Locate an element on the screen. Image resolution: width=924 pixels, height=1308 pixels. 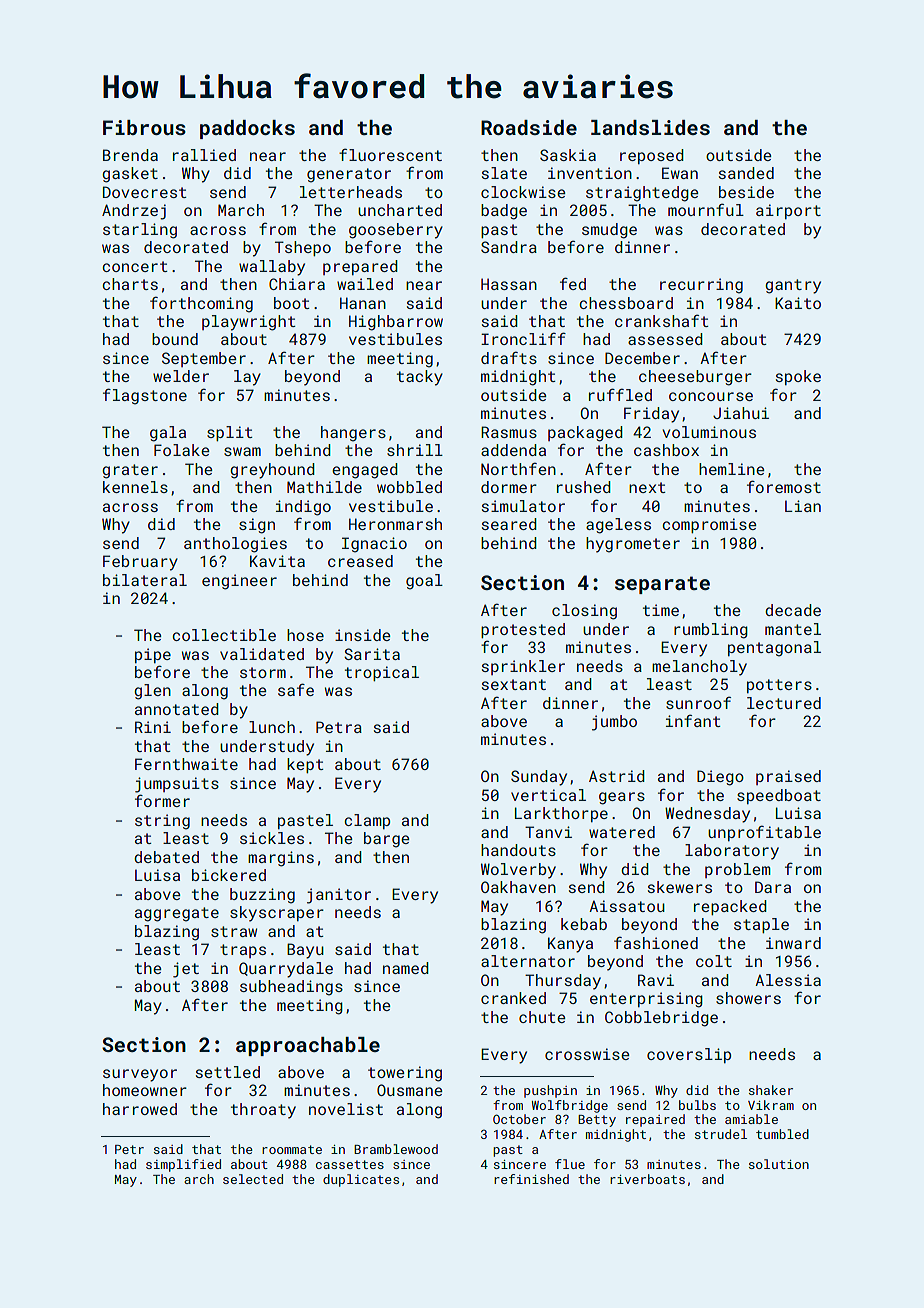
recurring is located at coordinates (701, 286).
